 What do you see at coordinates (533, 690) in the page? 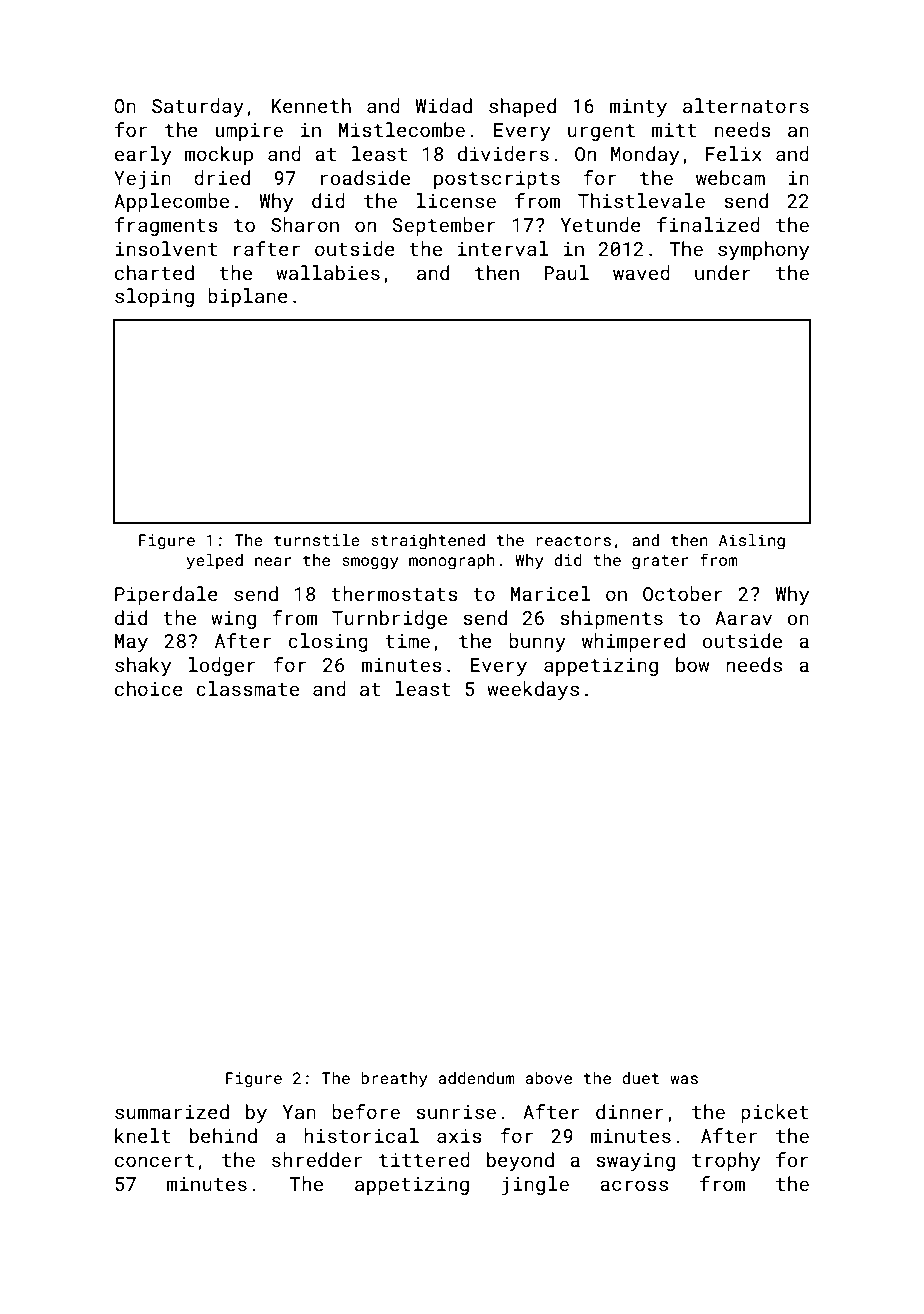
I see `weekdays` at bounding box center [533, 690].
